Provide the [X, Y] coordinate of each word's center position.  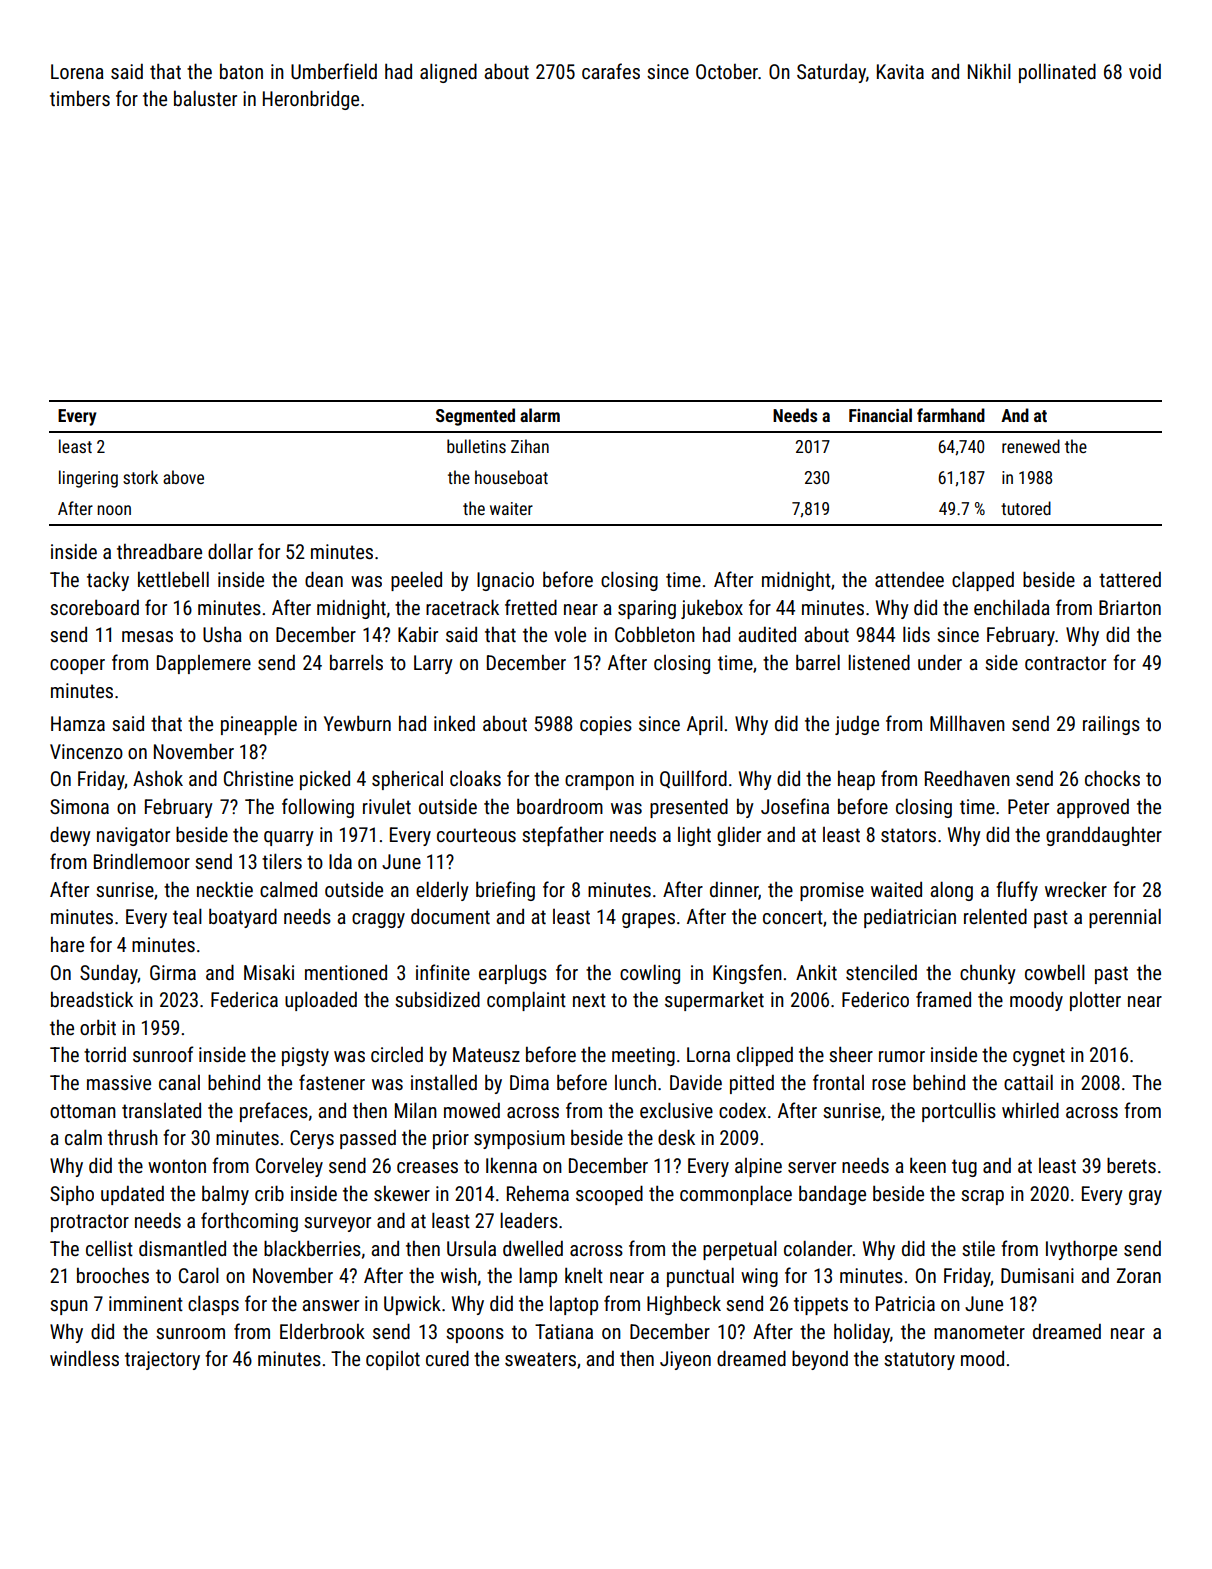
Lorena [77, 71]
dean [324, 579]
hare [67, 944]
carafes [611, 71]
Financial [880, 415]
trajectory [162, 1360]
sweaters [540, 1359]
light [694, 836]
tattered [1130, 579]
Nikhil [989, 71]
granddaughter [1104, 836]
